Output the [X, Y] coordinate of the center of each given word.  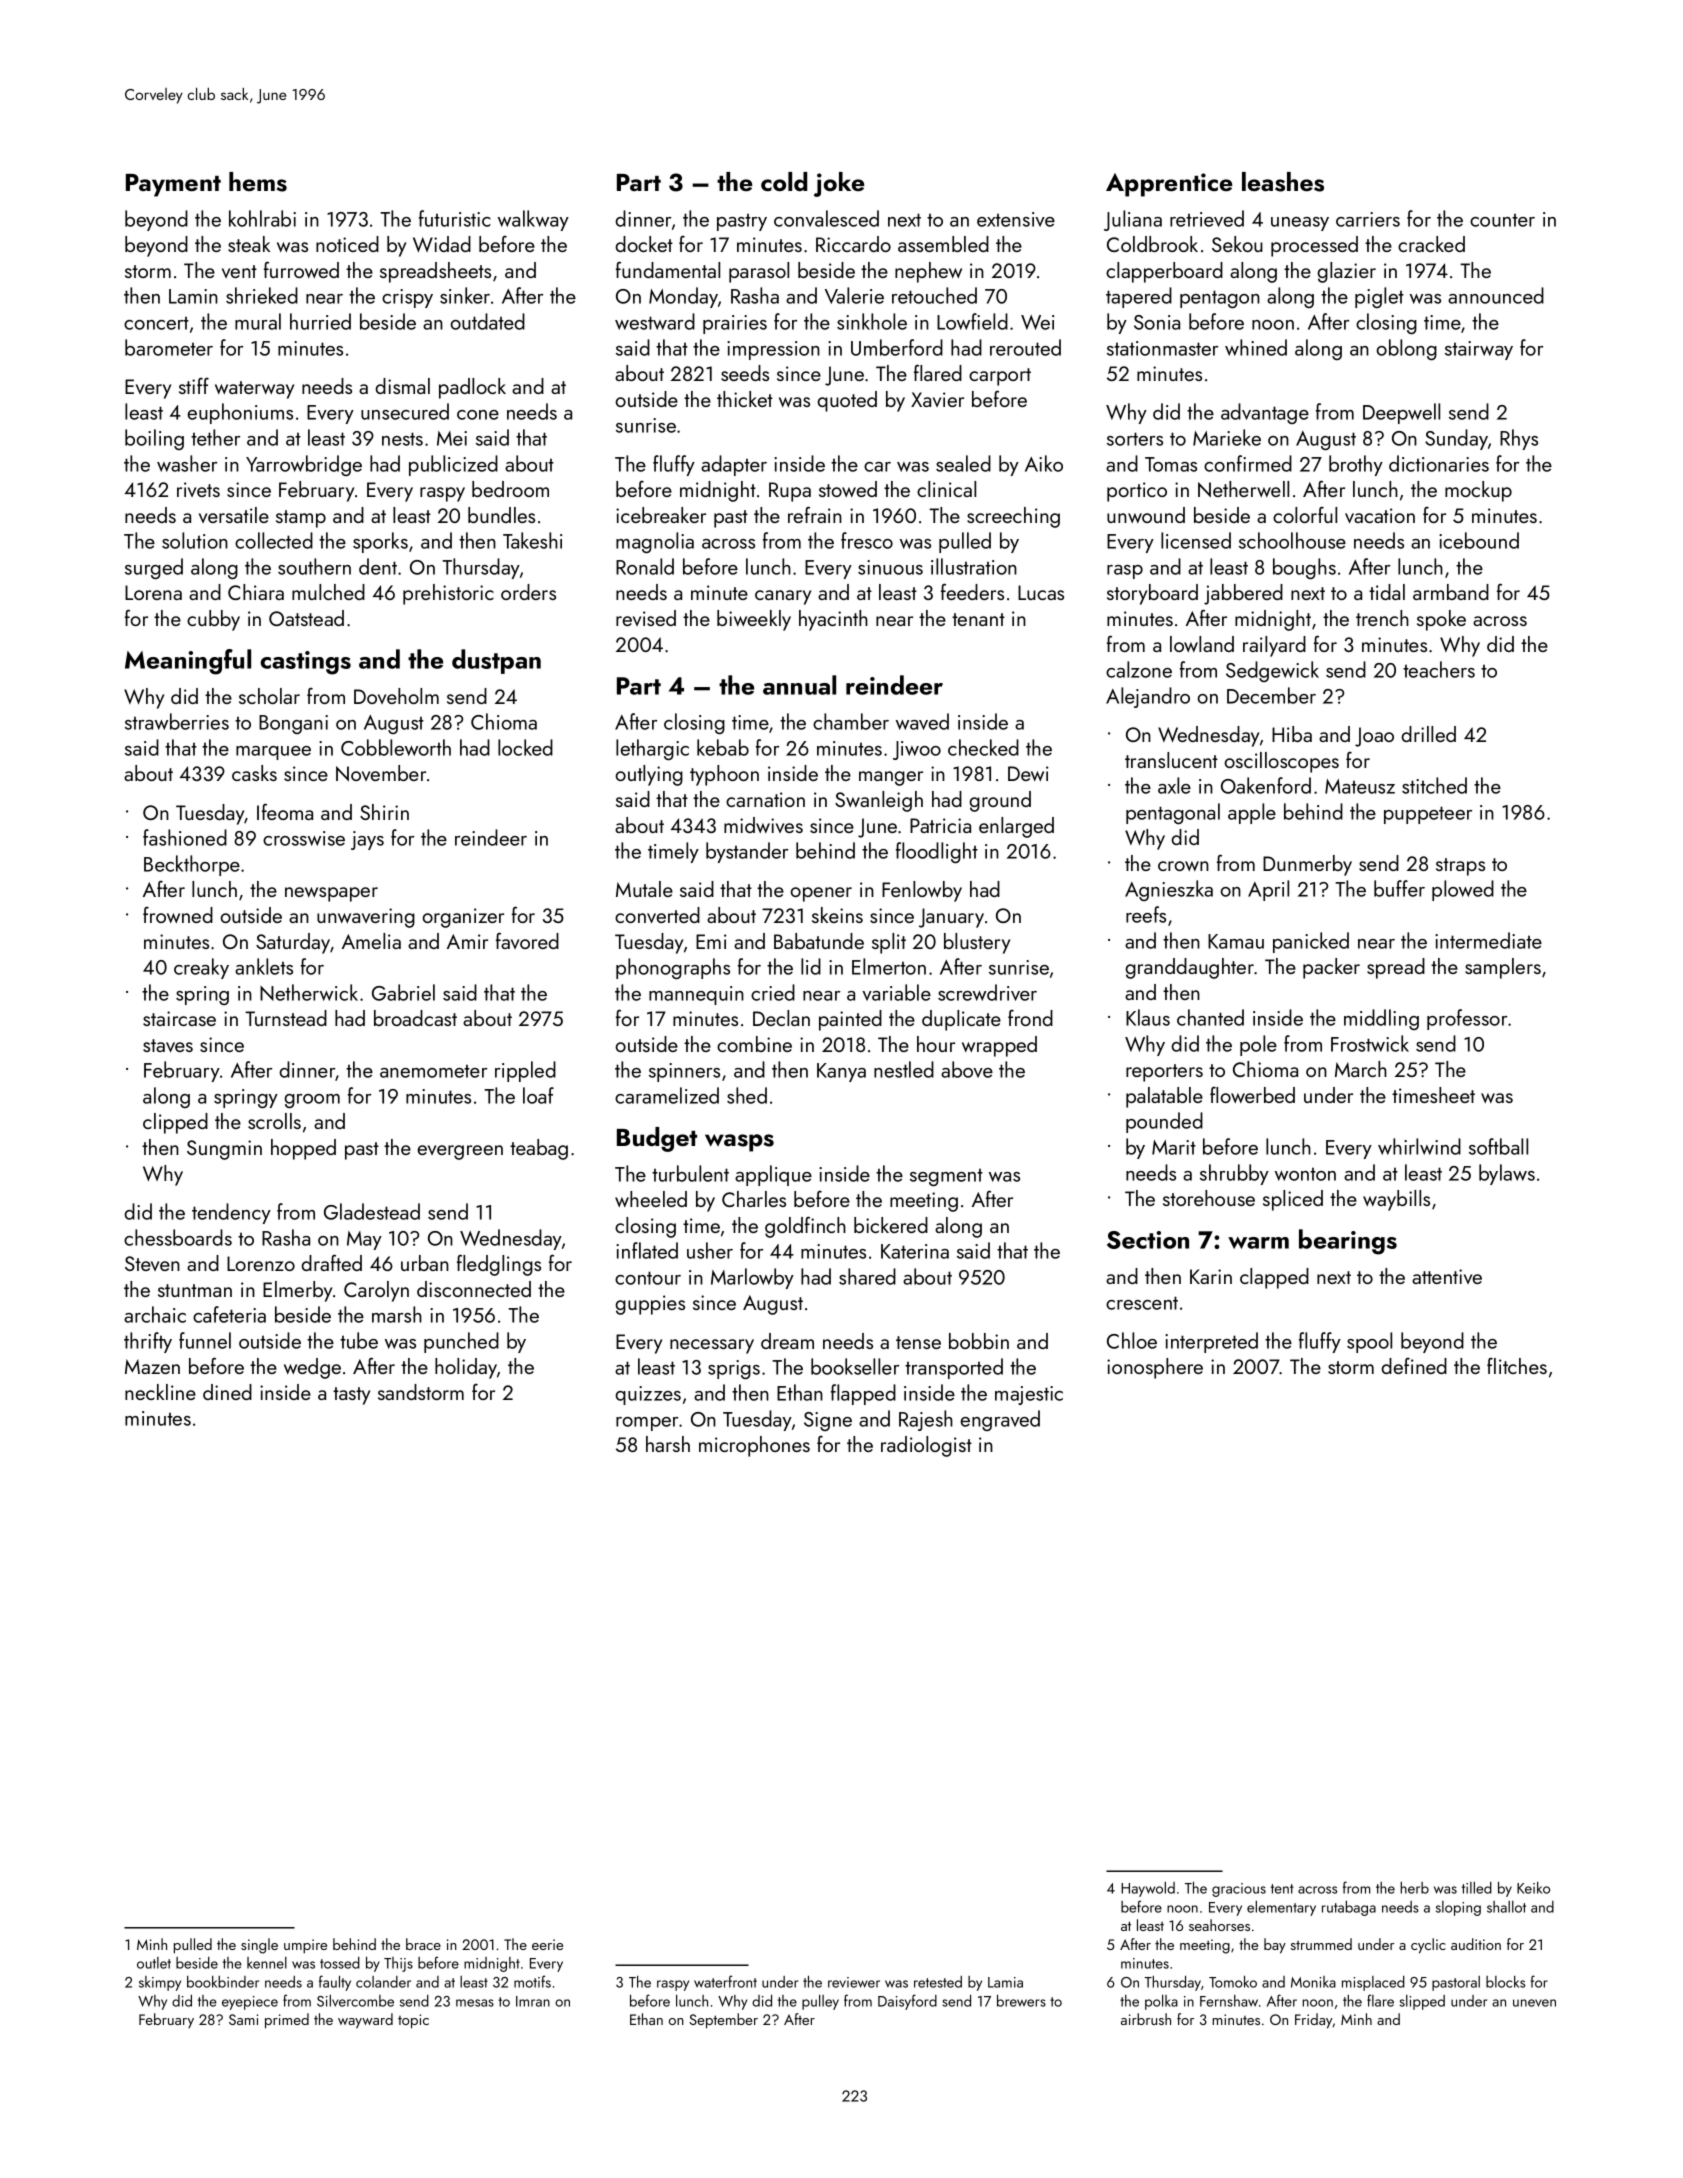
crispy [407, 298]
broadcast [415, 1018]
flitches [1517, 1366]
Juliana [1133, 220]
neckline [160, 1392]
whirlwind [1419, 1146]
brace [423, 1944]
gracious [1239, 1890]
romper [647, 1424]
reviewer [854, 1982]
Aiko [1044, 463]
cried [773, 992]
